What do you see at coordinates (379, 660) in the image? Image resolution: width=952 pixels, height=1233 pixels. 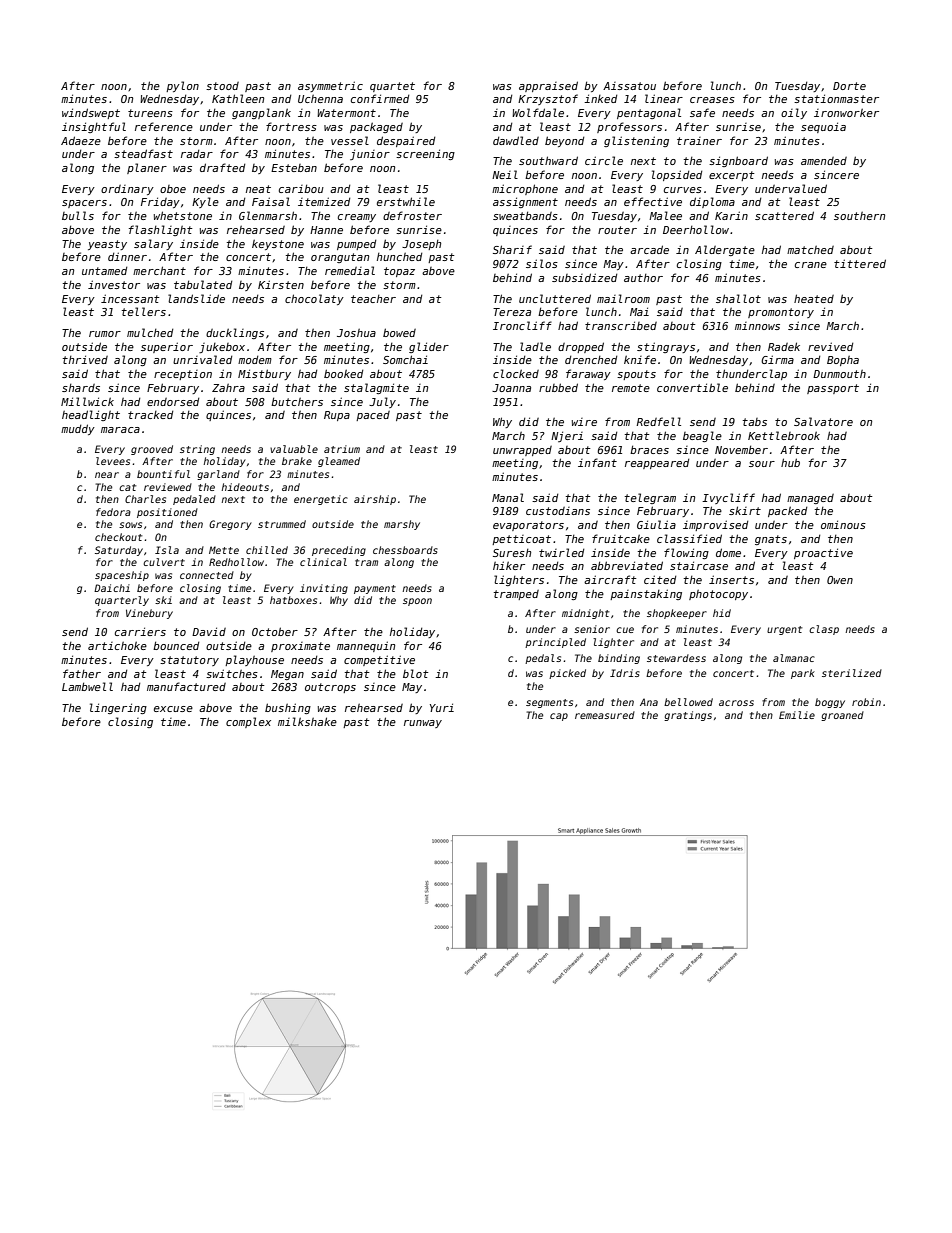 I see `competitive` at bounding box center [379, 660].
